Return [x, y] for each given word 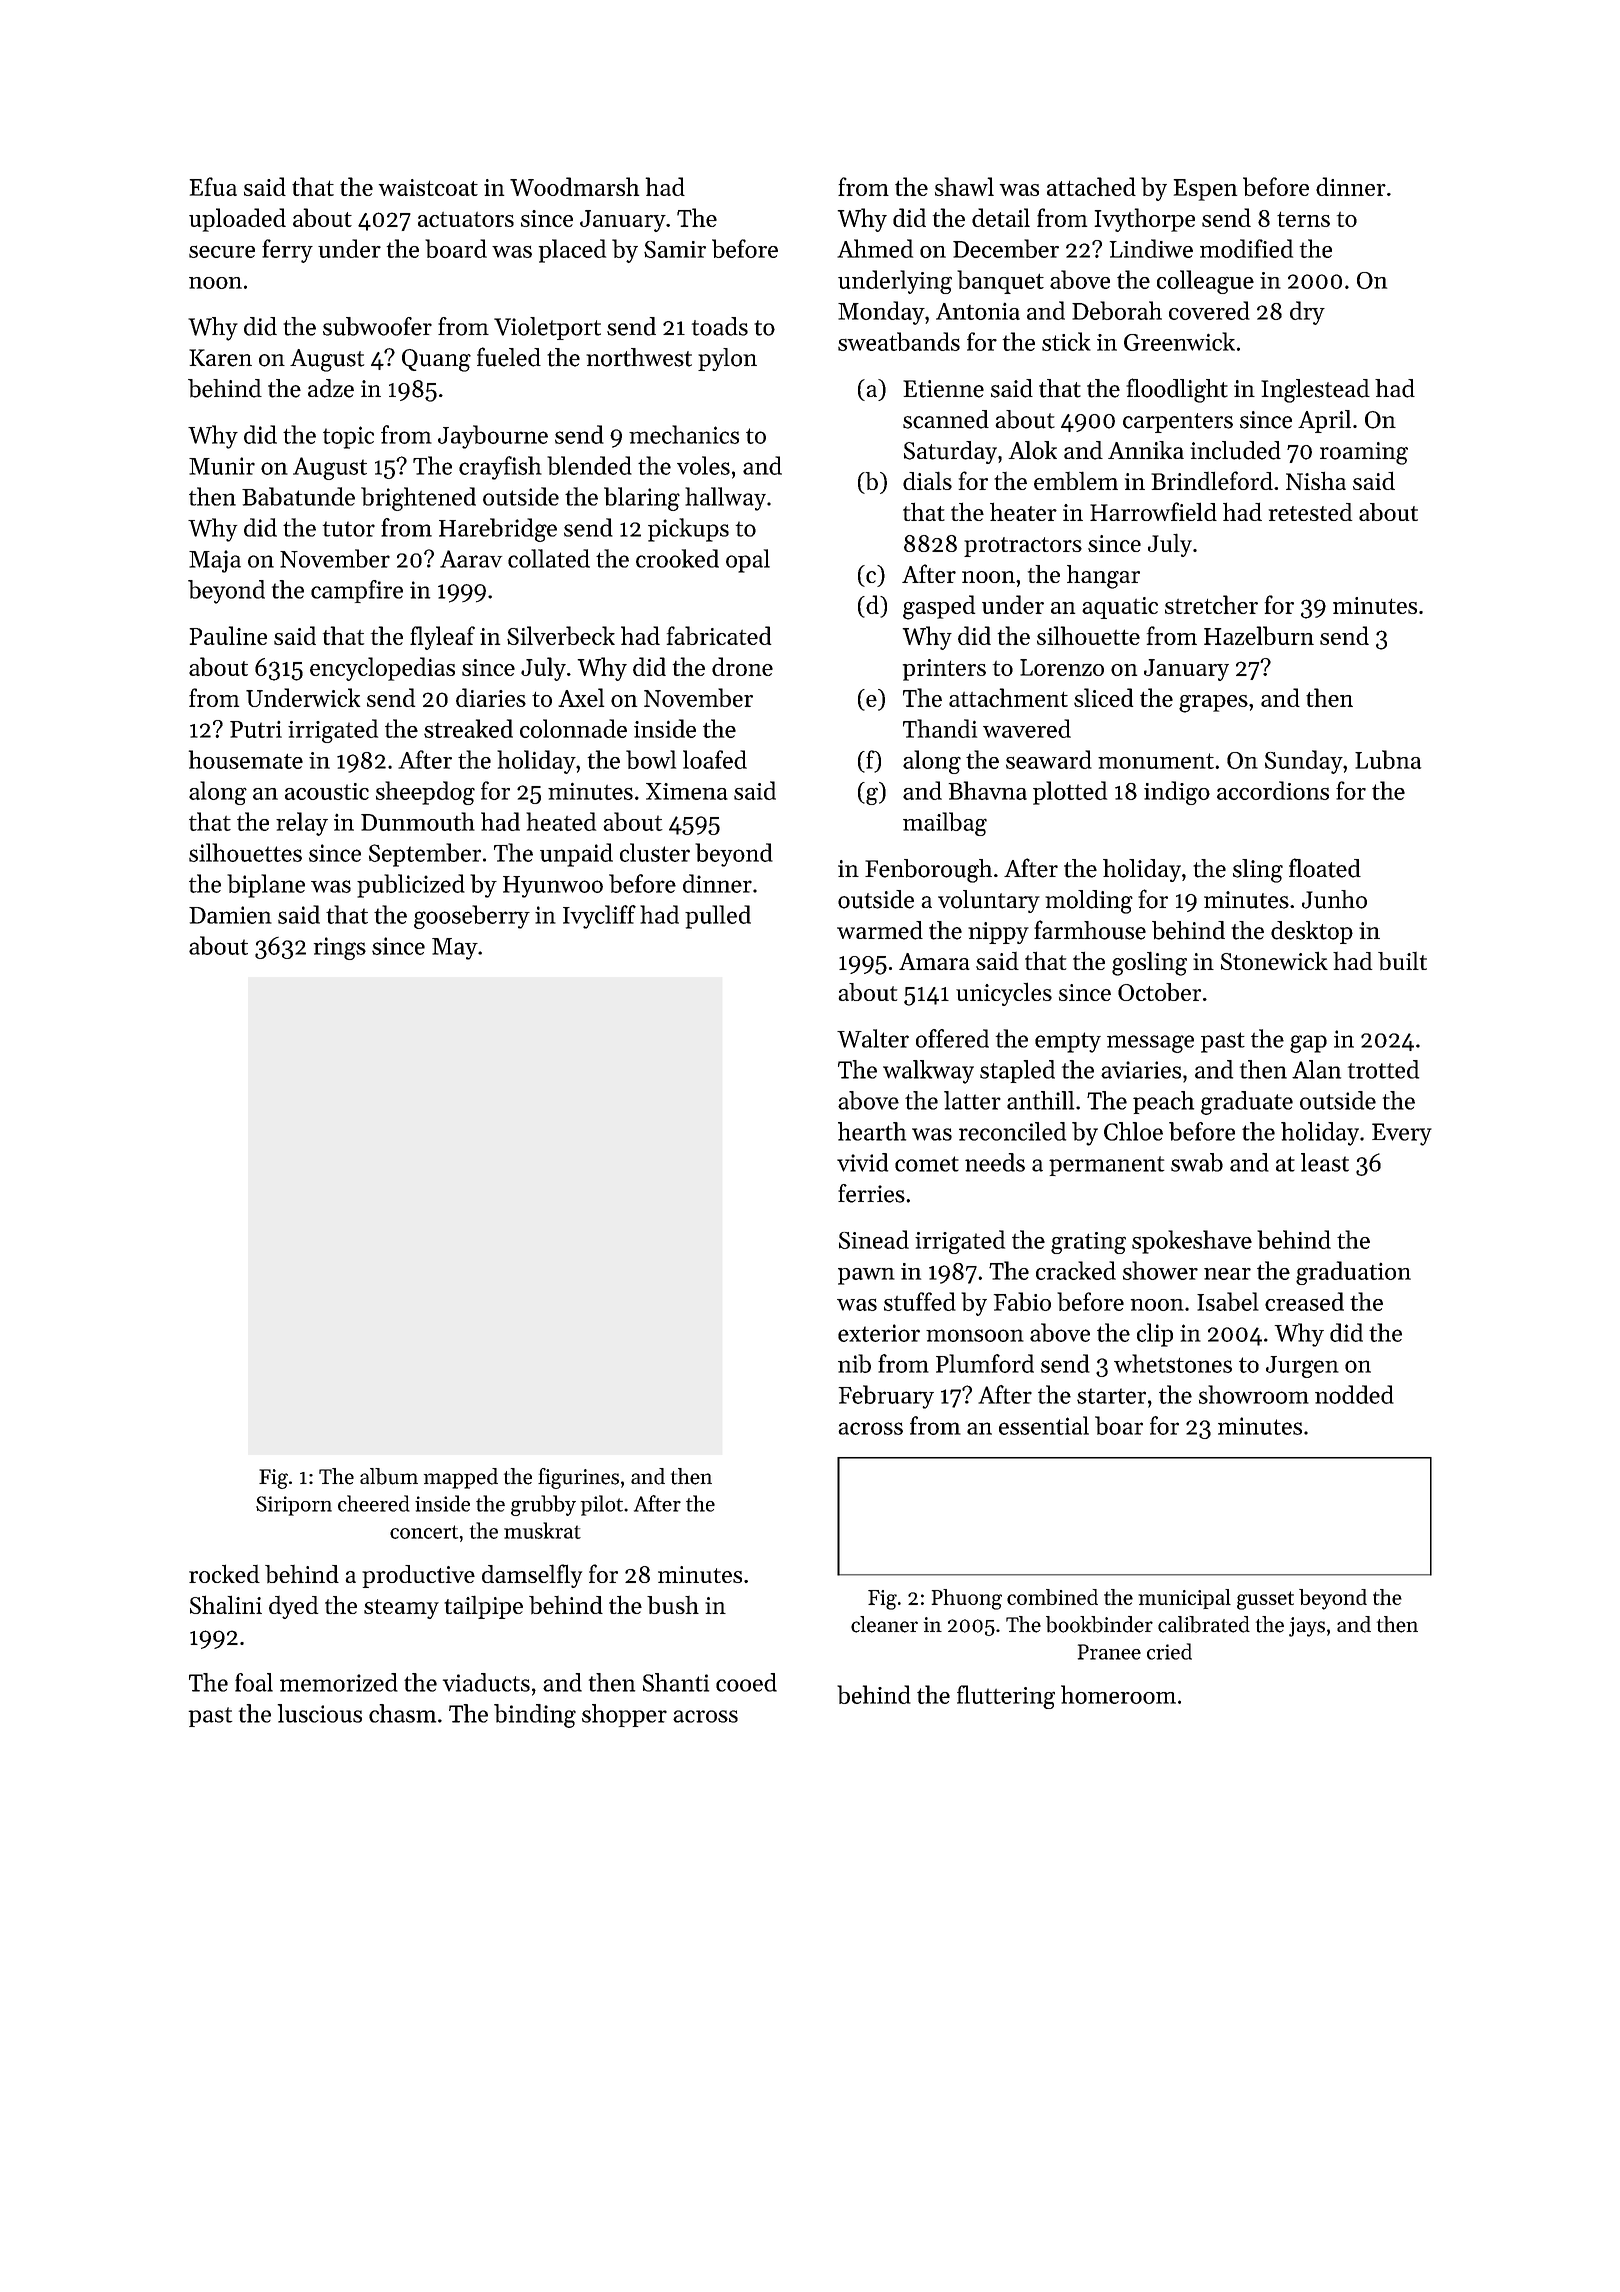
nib [854, 1363]
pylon [727, 359]
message [1150, 1044]
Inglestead [1315, 391]
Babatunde [298, 496]
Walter [873, 1038]
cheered [374, 1503]
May [455, 949]
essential [1044, 1425]
